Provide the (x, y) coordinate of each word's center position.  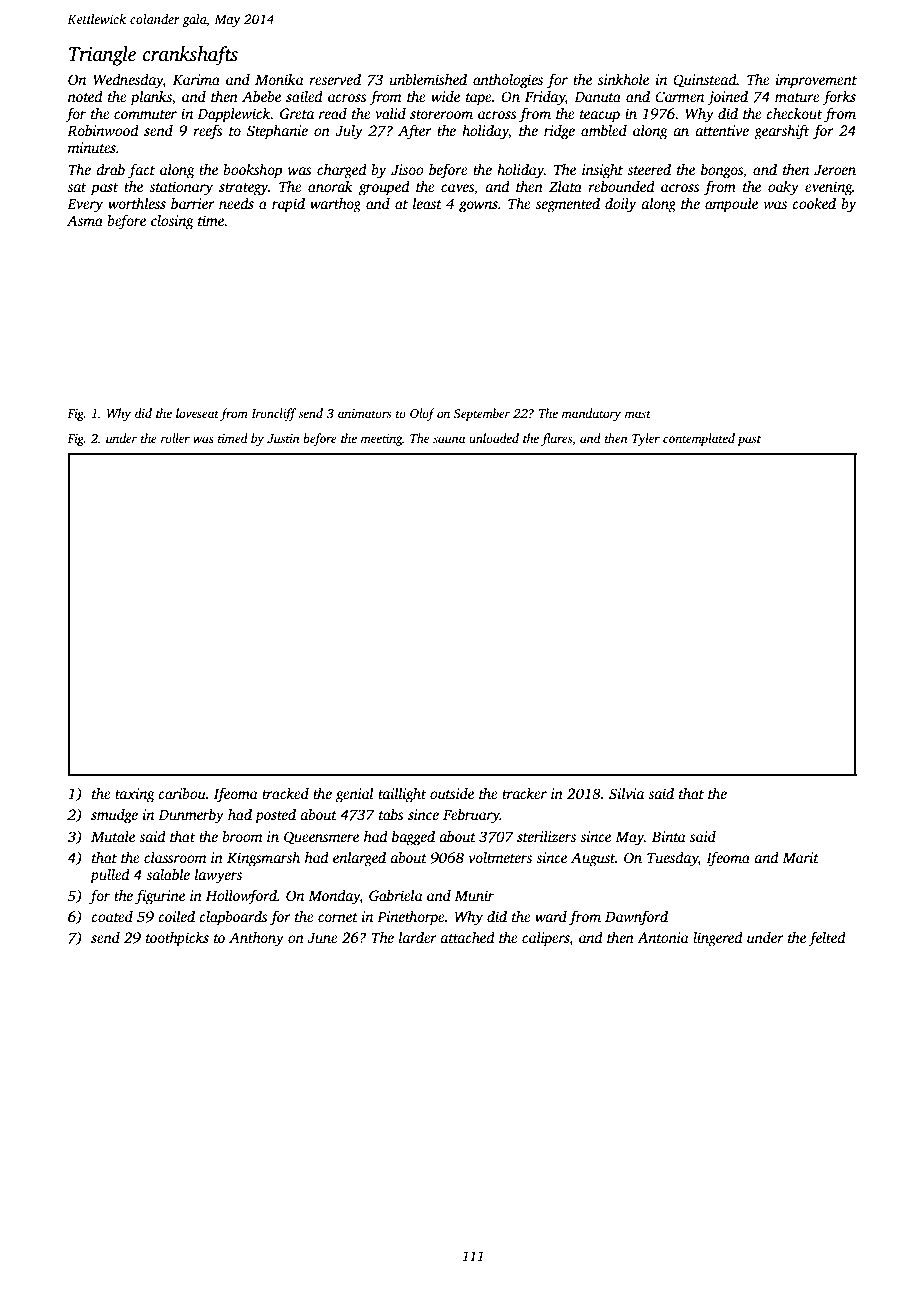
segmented (568, 205)
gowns (478, 207)
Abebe (261, 96)
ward (551, 916)
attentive (722, 130)
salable (168, 874)
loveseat (197, 413)
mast (638, 414)
